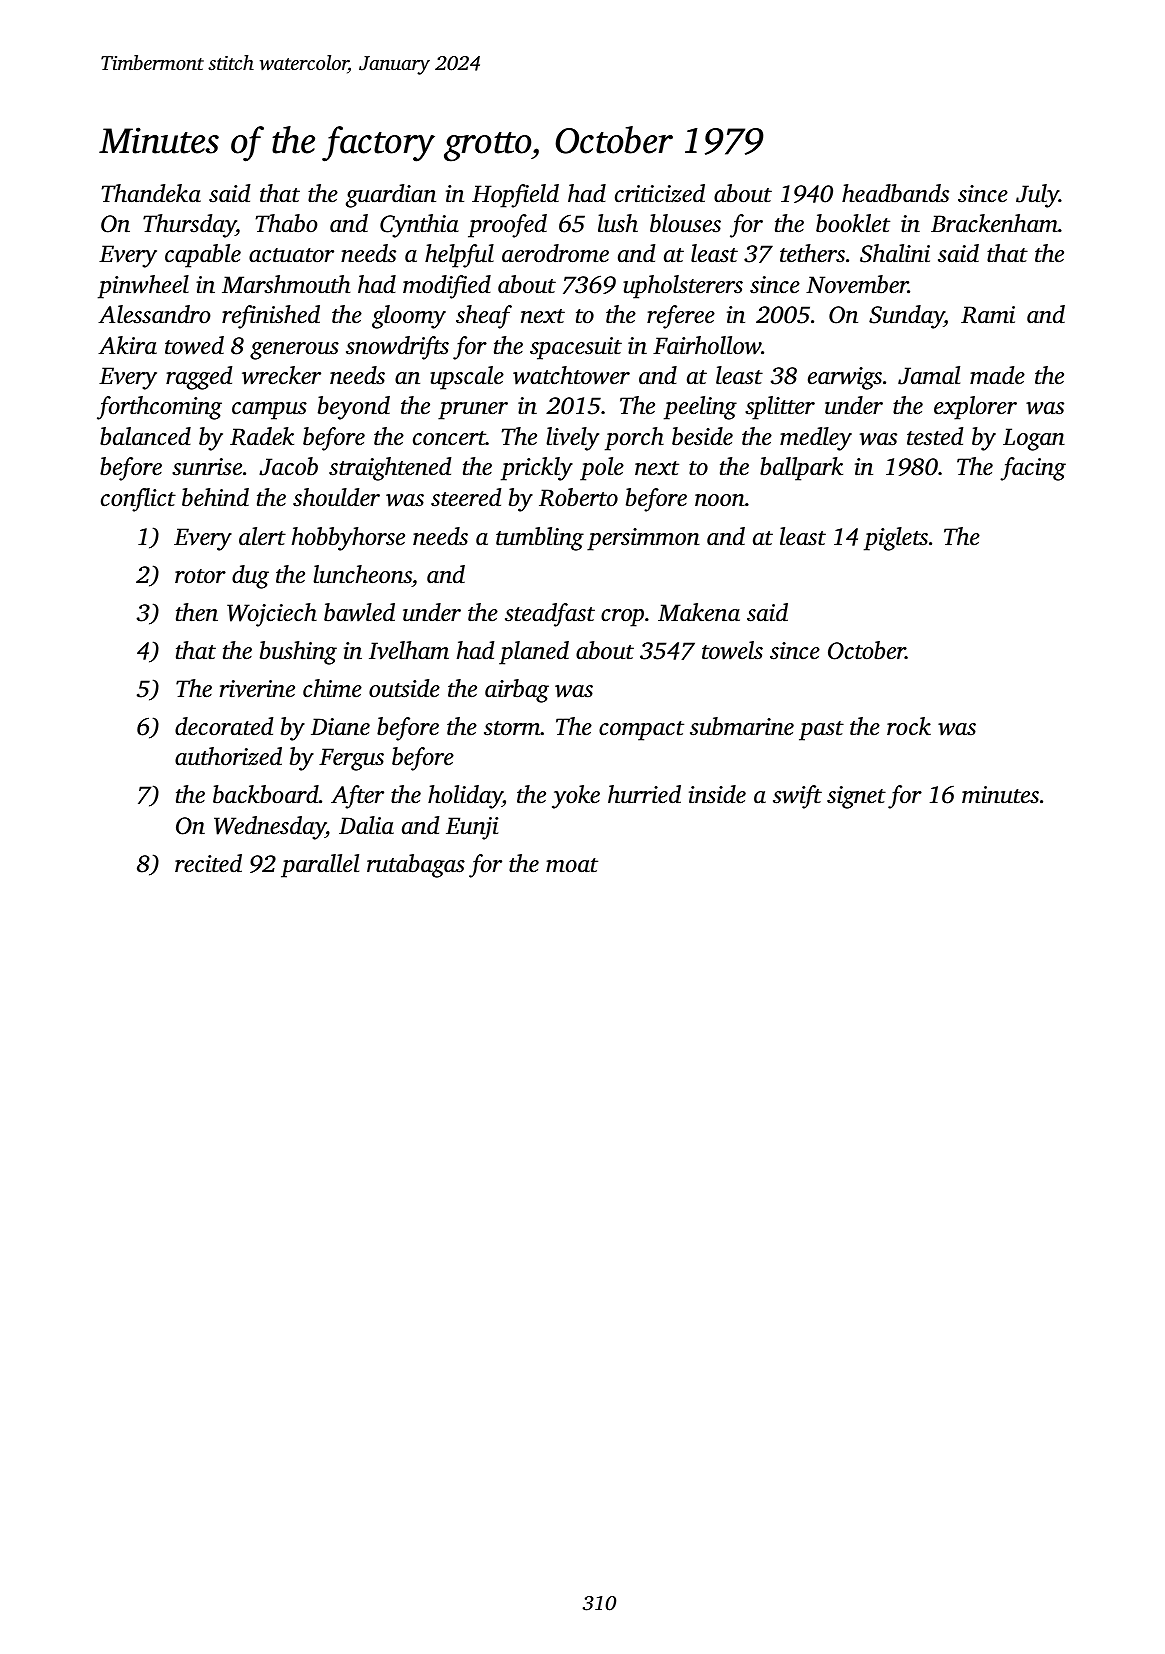 The height and width of the screenshot is (1654, 1165). I want to click on explorer, so click(975, 408).
